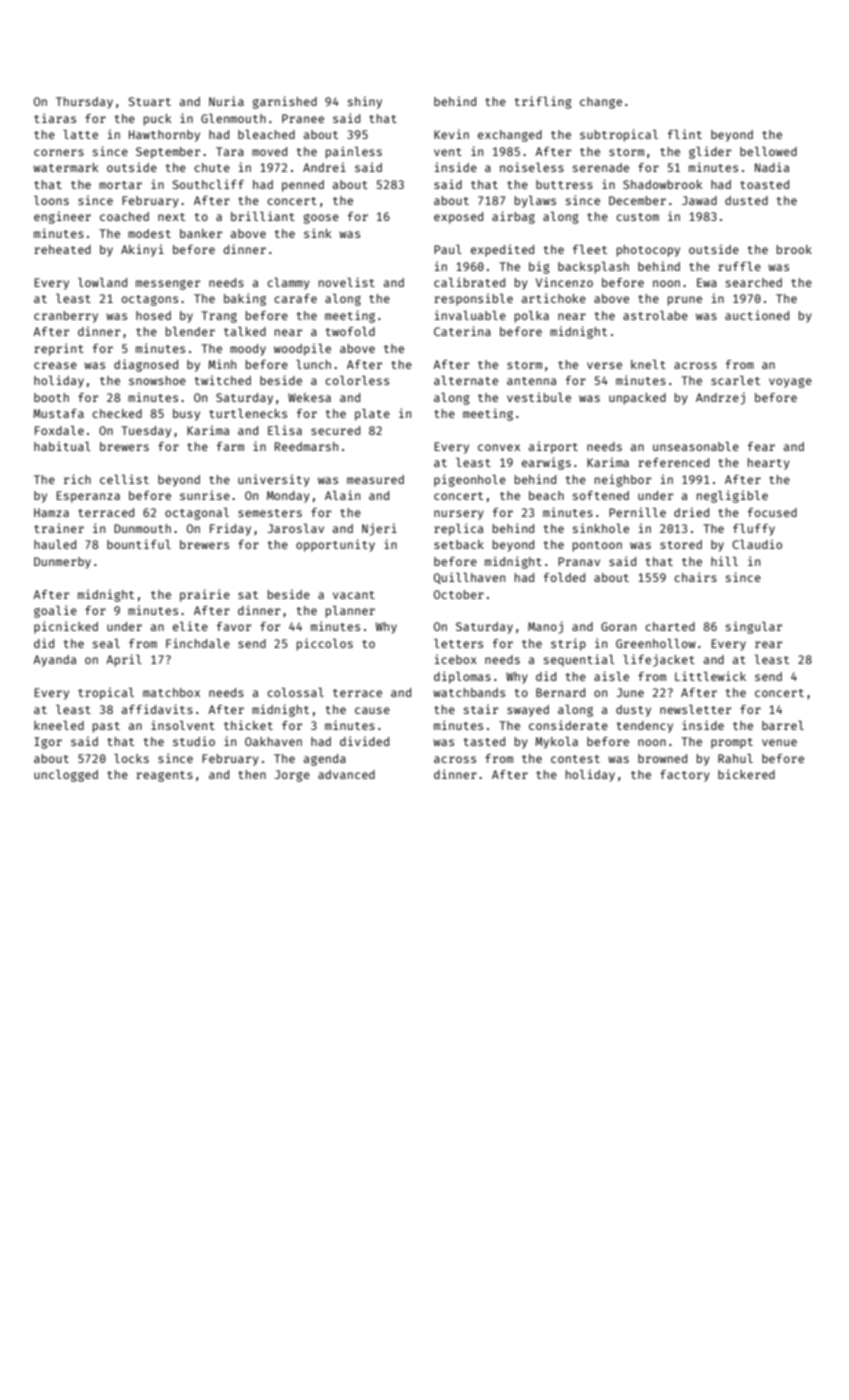 The width and height of the page is (849, 1400). I want to click on measured, so click(375, 479).
